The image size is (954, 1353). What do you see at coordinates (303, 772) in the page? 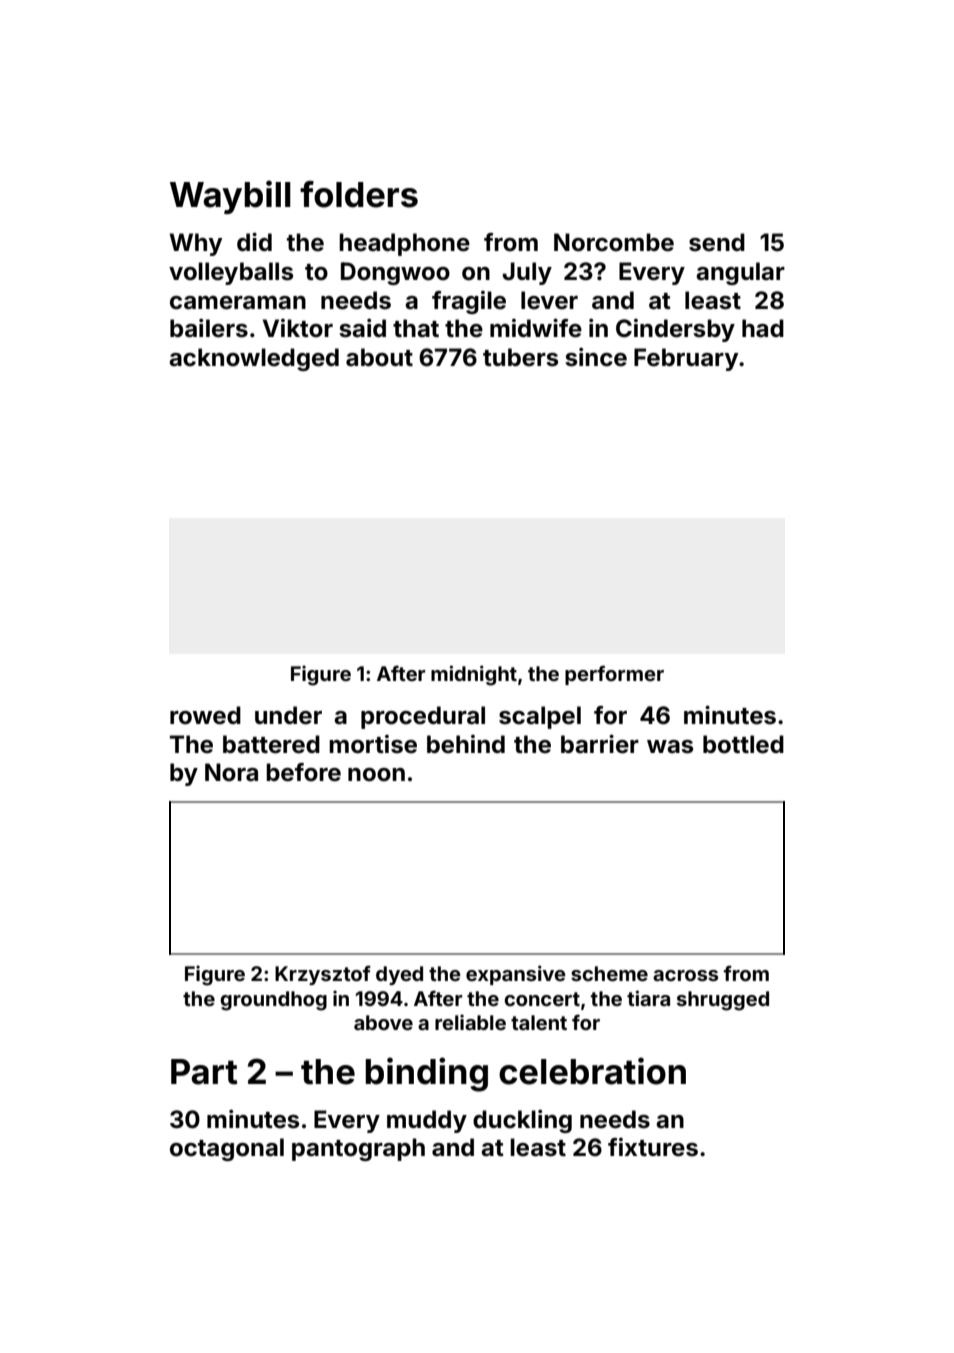
I see `before` at bounding box center [303, 772].
